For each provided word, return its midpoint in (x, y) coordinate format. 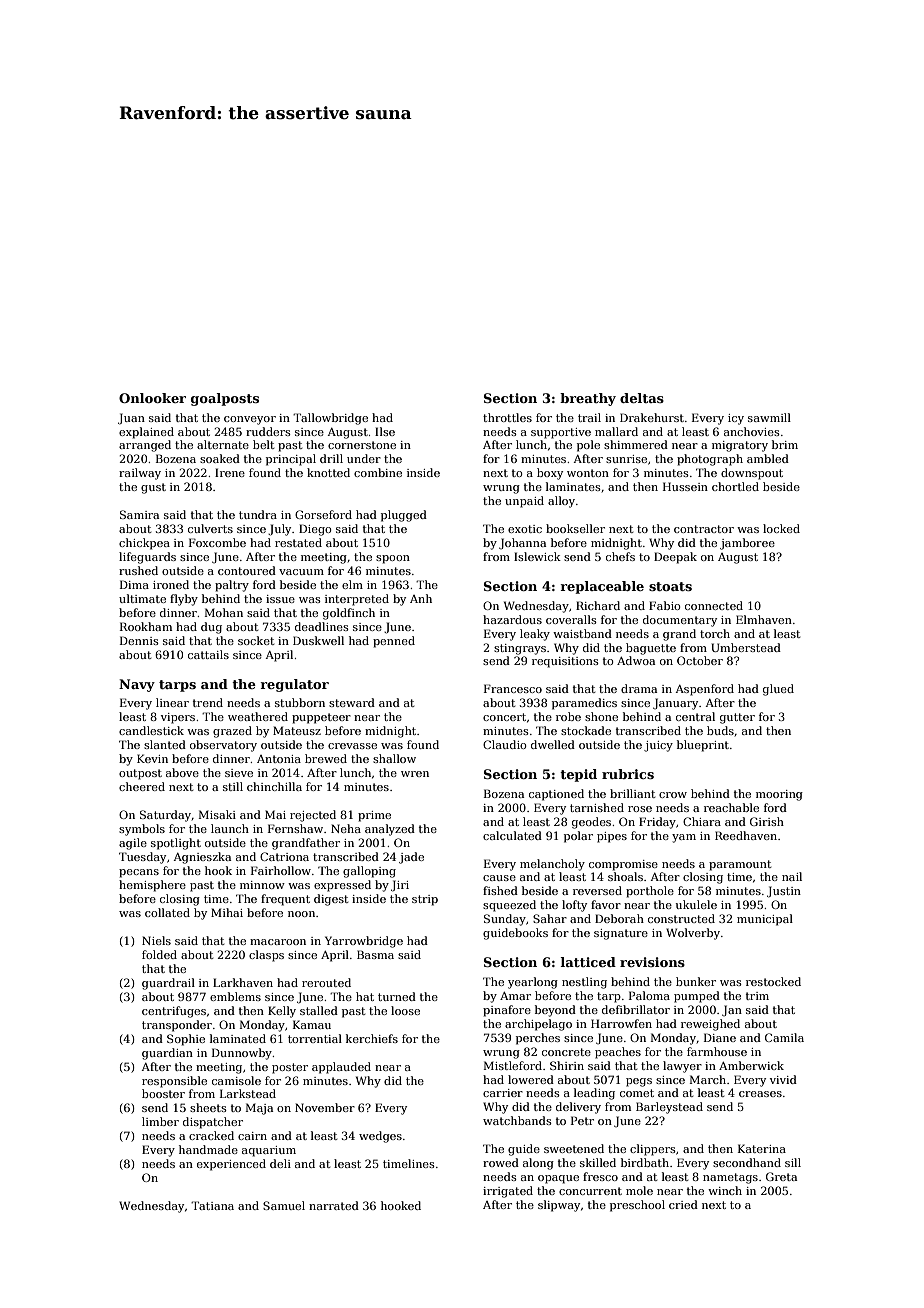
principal (291, 460)
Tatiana (212, 1205)
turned (397, 996)
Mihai (227, 912)
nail (792, 876)
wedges (380, 1137)
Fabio (665, 605)
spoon (393, 559)
